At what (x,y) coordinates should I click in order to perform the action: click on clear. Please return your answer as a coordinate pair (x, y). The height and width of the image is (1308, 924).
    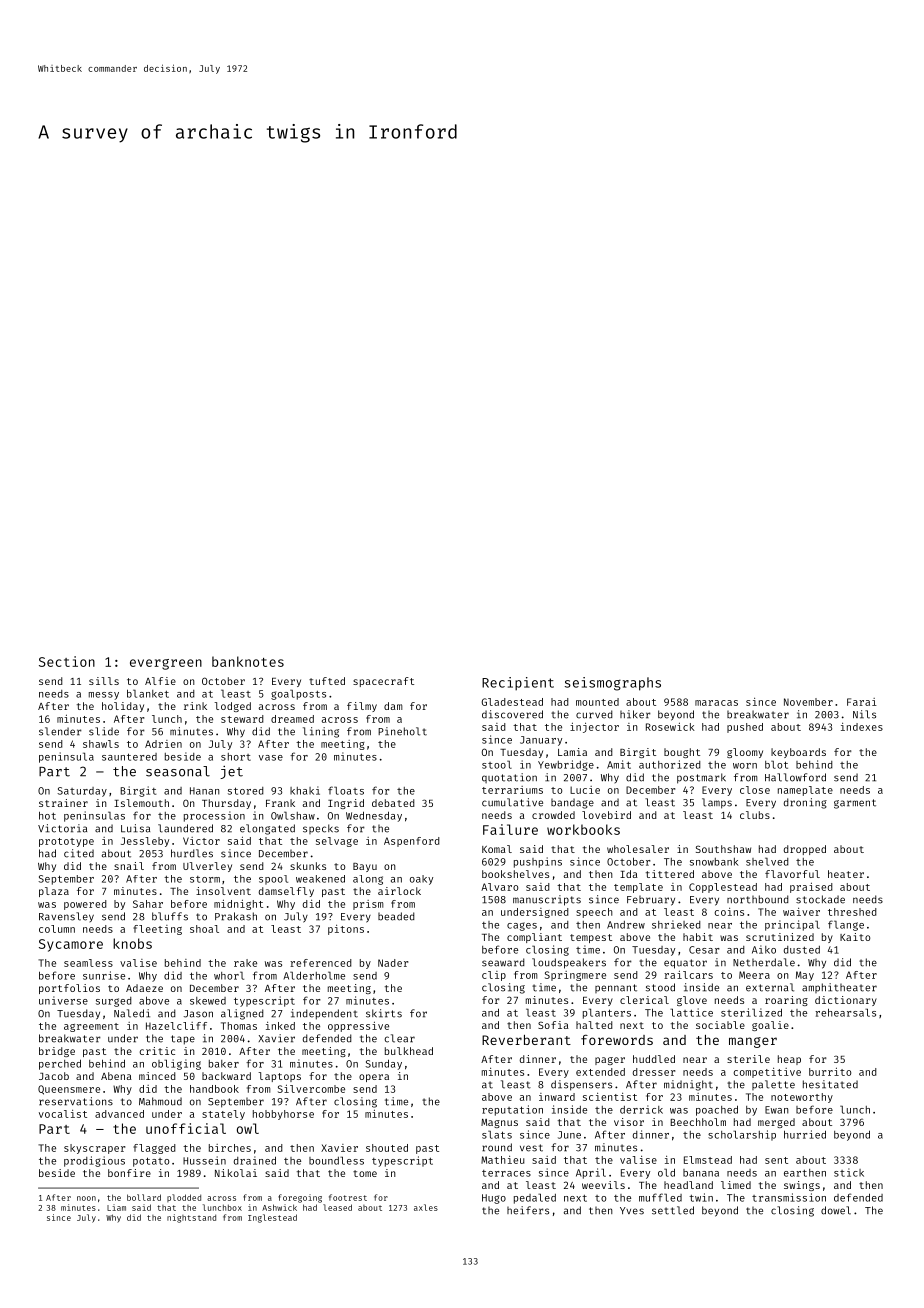
    Looking at the image, I should click on (399, 1038).
